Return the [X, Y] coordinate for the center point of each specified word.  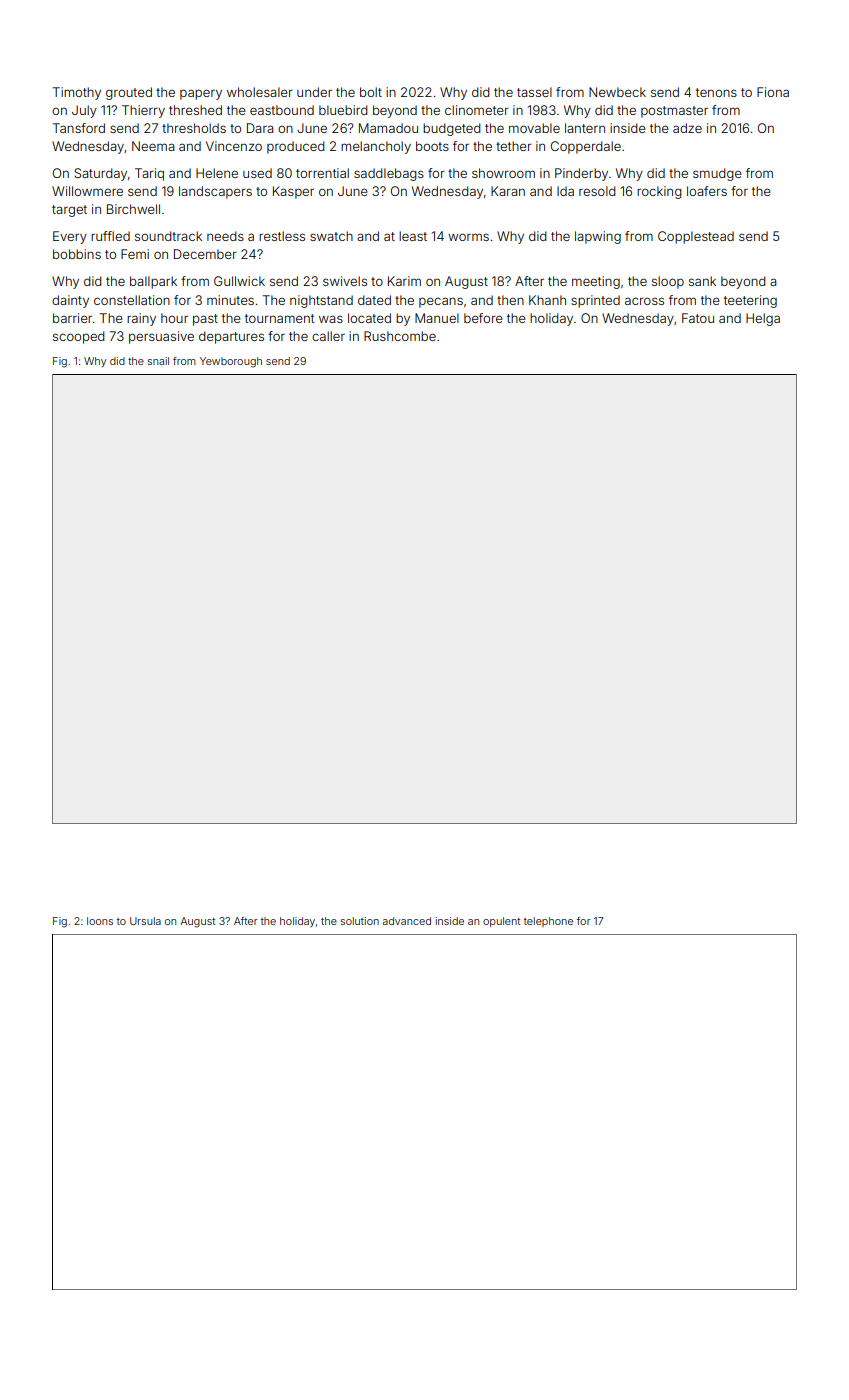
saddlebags [389, 174]
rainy [141, 319]
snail [158, 361]
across [644, 301]
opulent [501, 922]
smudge [717, 174]
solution [360, 921]
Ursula [145, 921]
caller [328, 336]
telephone [548, 922]
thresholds [194, 128]
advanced [407, 921]
